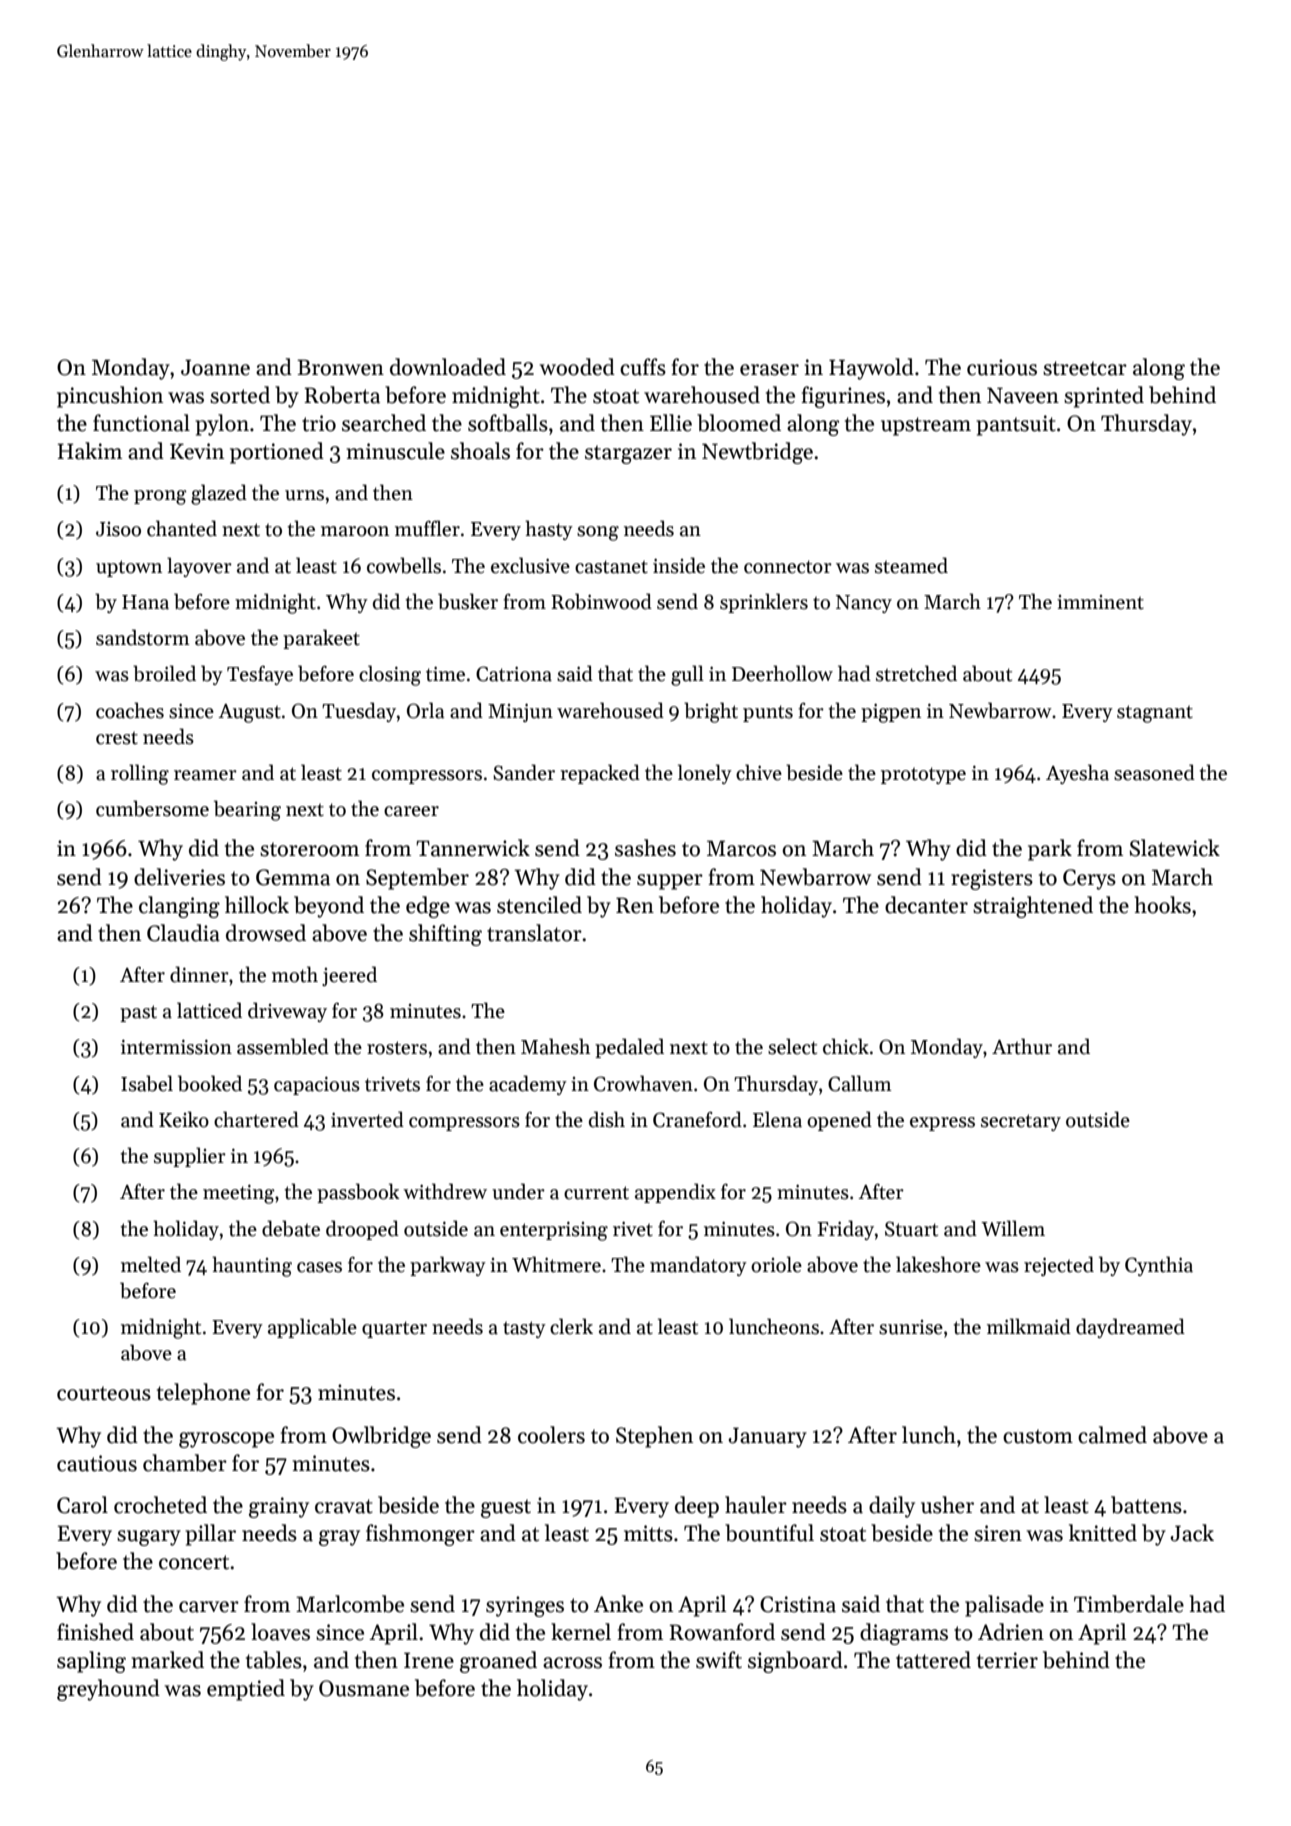  I want to click on streetcar, so click(1085, 368).
